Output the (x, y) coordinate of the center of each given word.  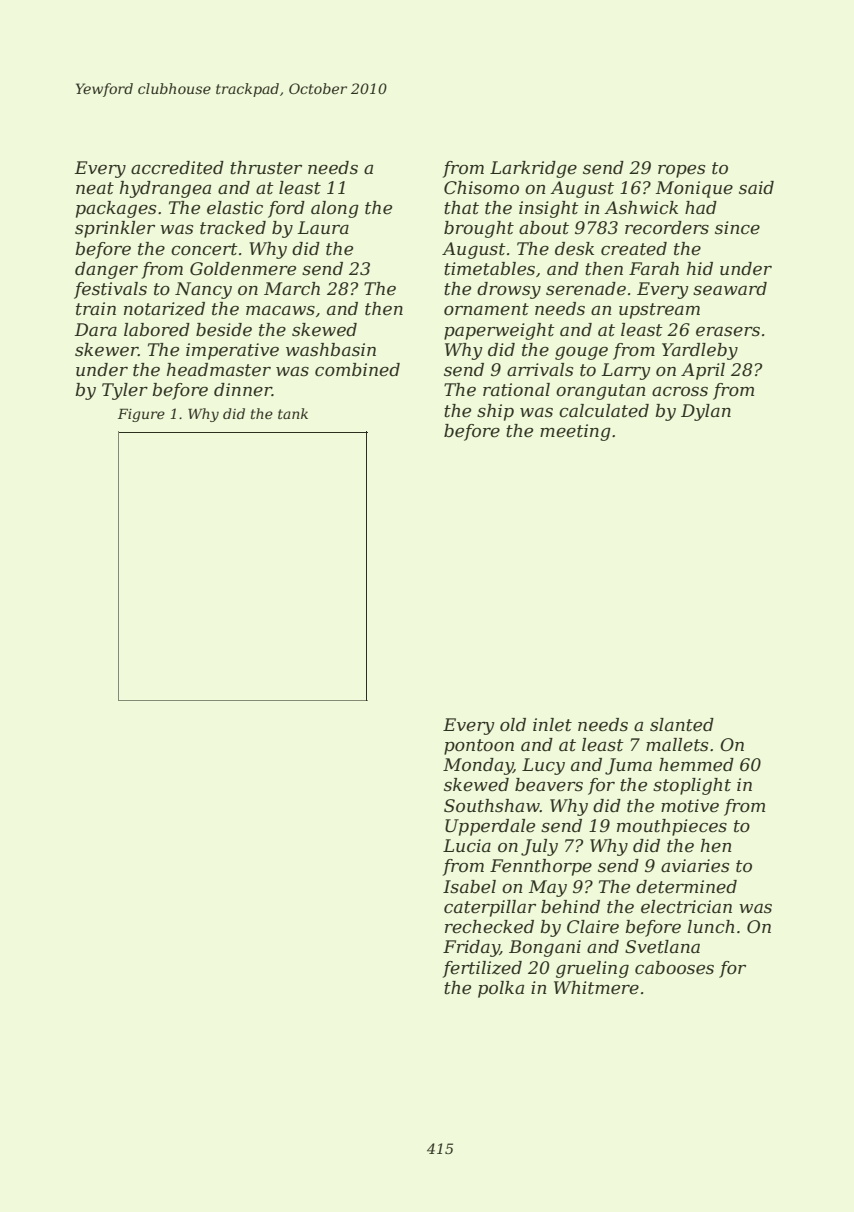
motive (690, 806)
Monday (478, 766)
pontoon (479, 747)
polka (501, 989)
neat (95, 188)
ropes (681, 171)
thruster (266, 168)
